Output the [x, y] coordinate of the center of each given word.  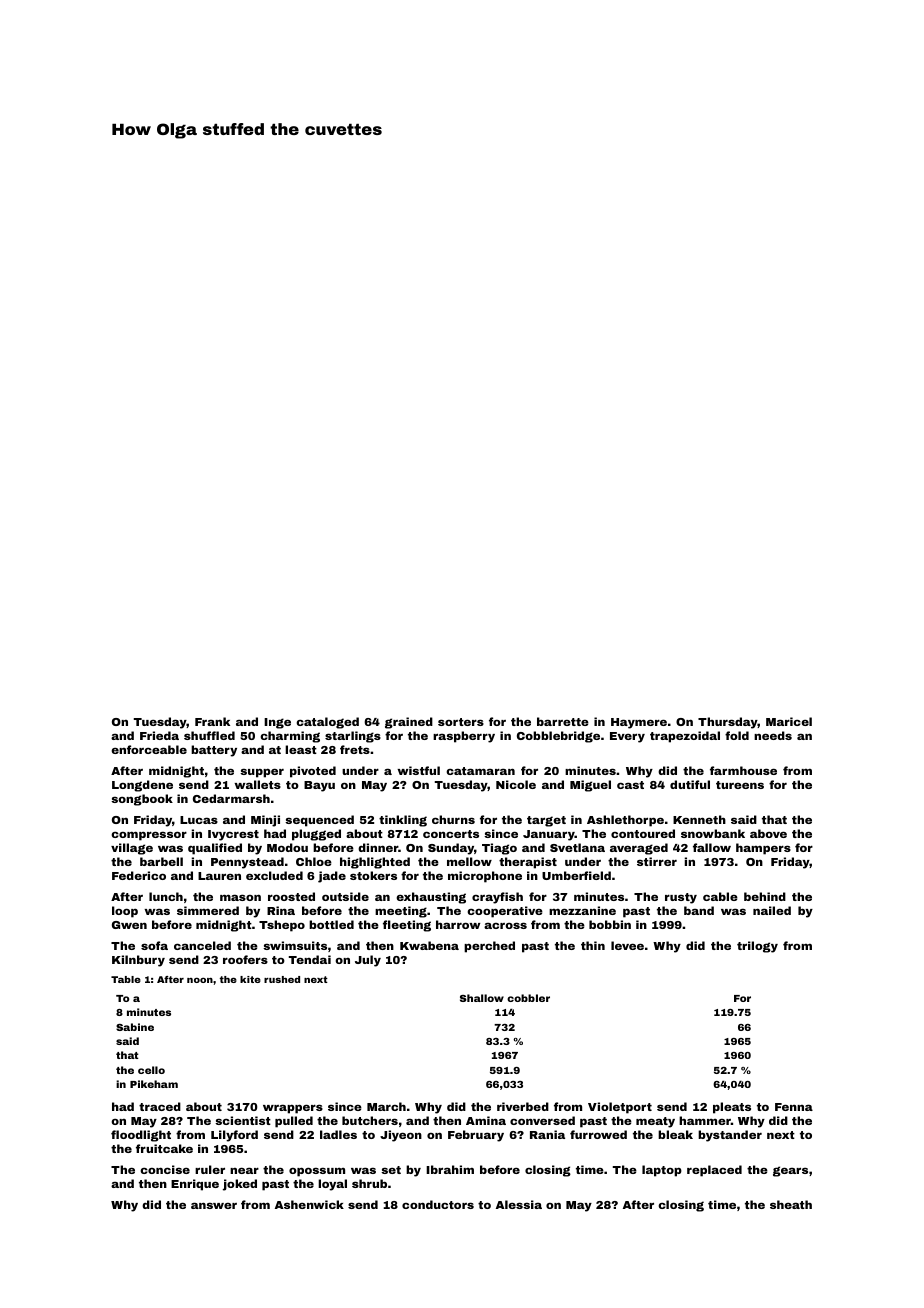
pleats [732, 1108]
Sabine [135, 1027]
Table [126, 979]
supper [262, 773]
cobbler [528, 998]
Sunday [451, 849]
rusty [681, 898]
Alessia [519, 1204]
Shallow [482, 998]
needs [773, 735]
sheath [791, 1204]
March [386, 1106]
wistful [418, 770]
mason [240, 897]
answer [214, 1205]
